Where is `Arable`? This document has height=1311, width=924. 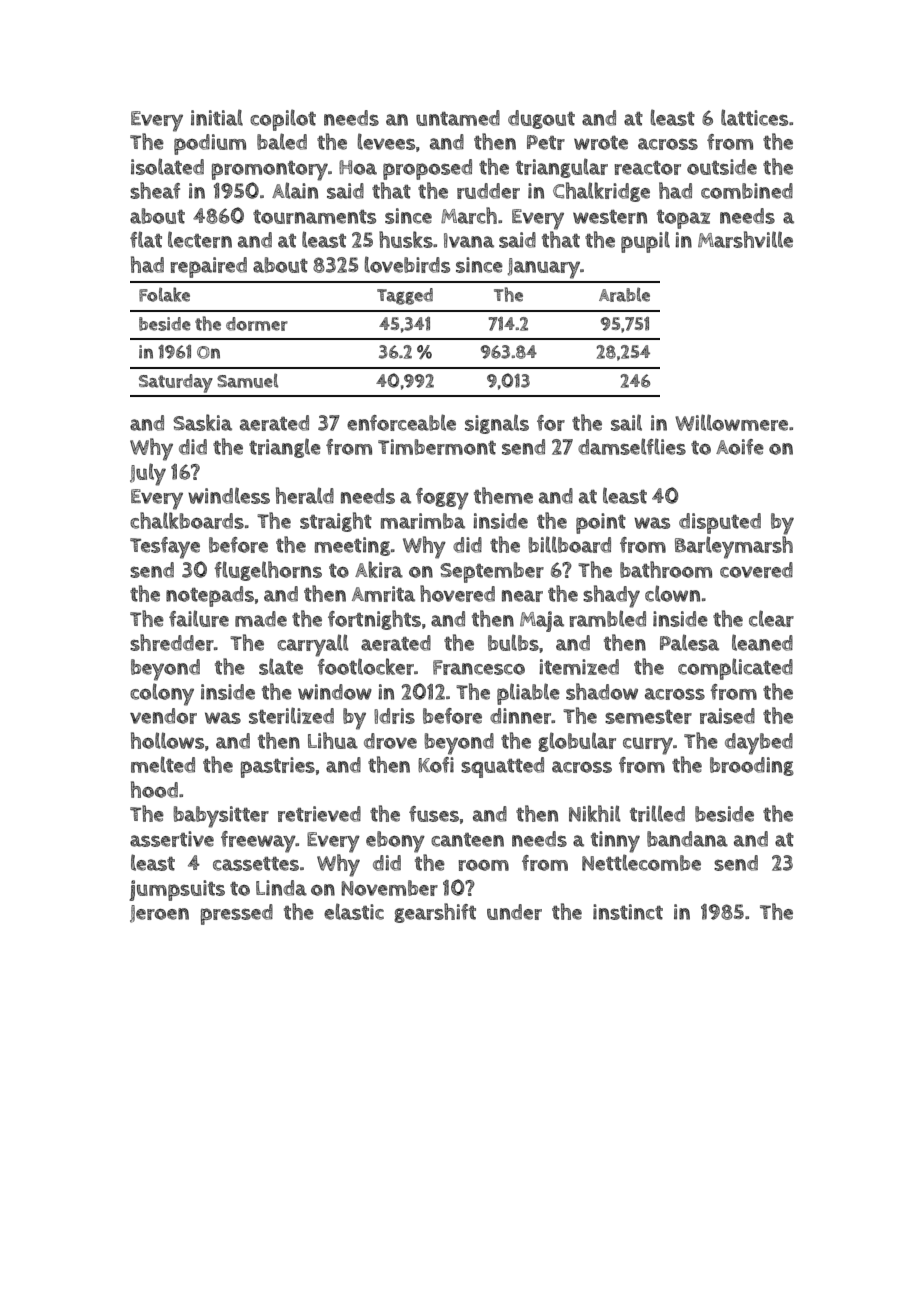 Arable is located at coordinates (624, 294).
